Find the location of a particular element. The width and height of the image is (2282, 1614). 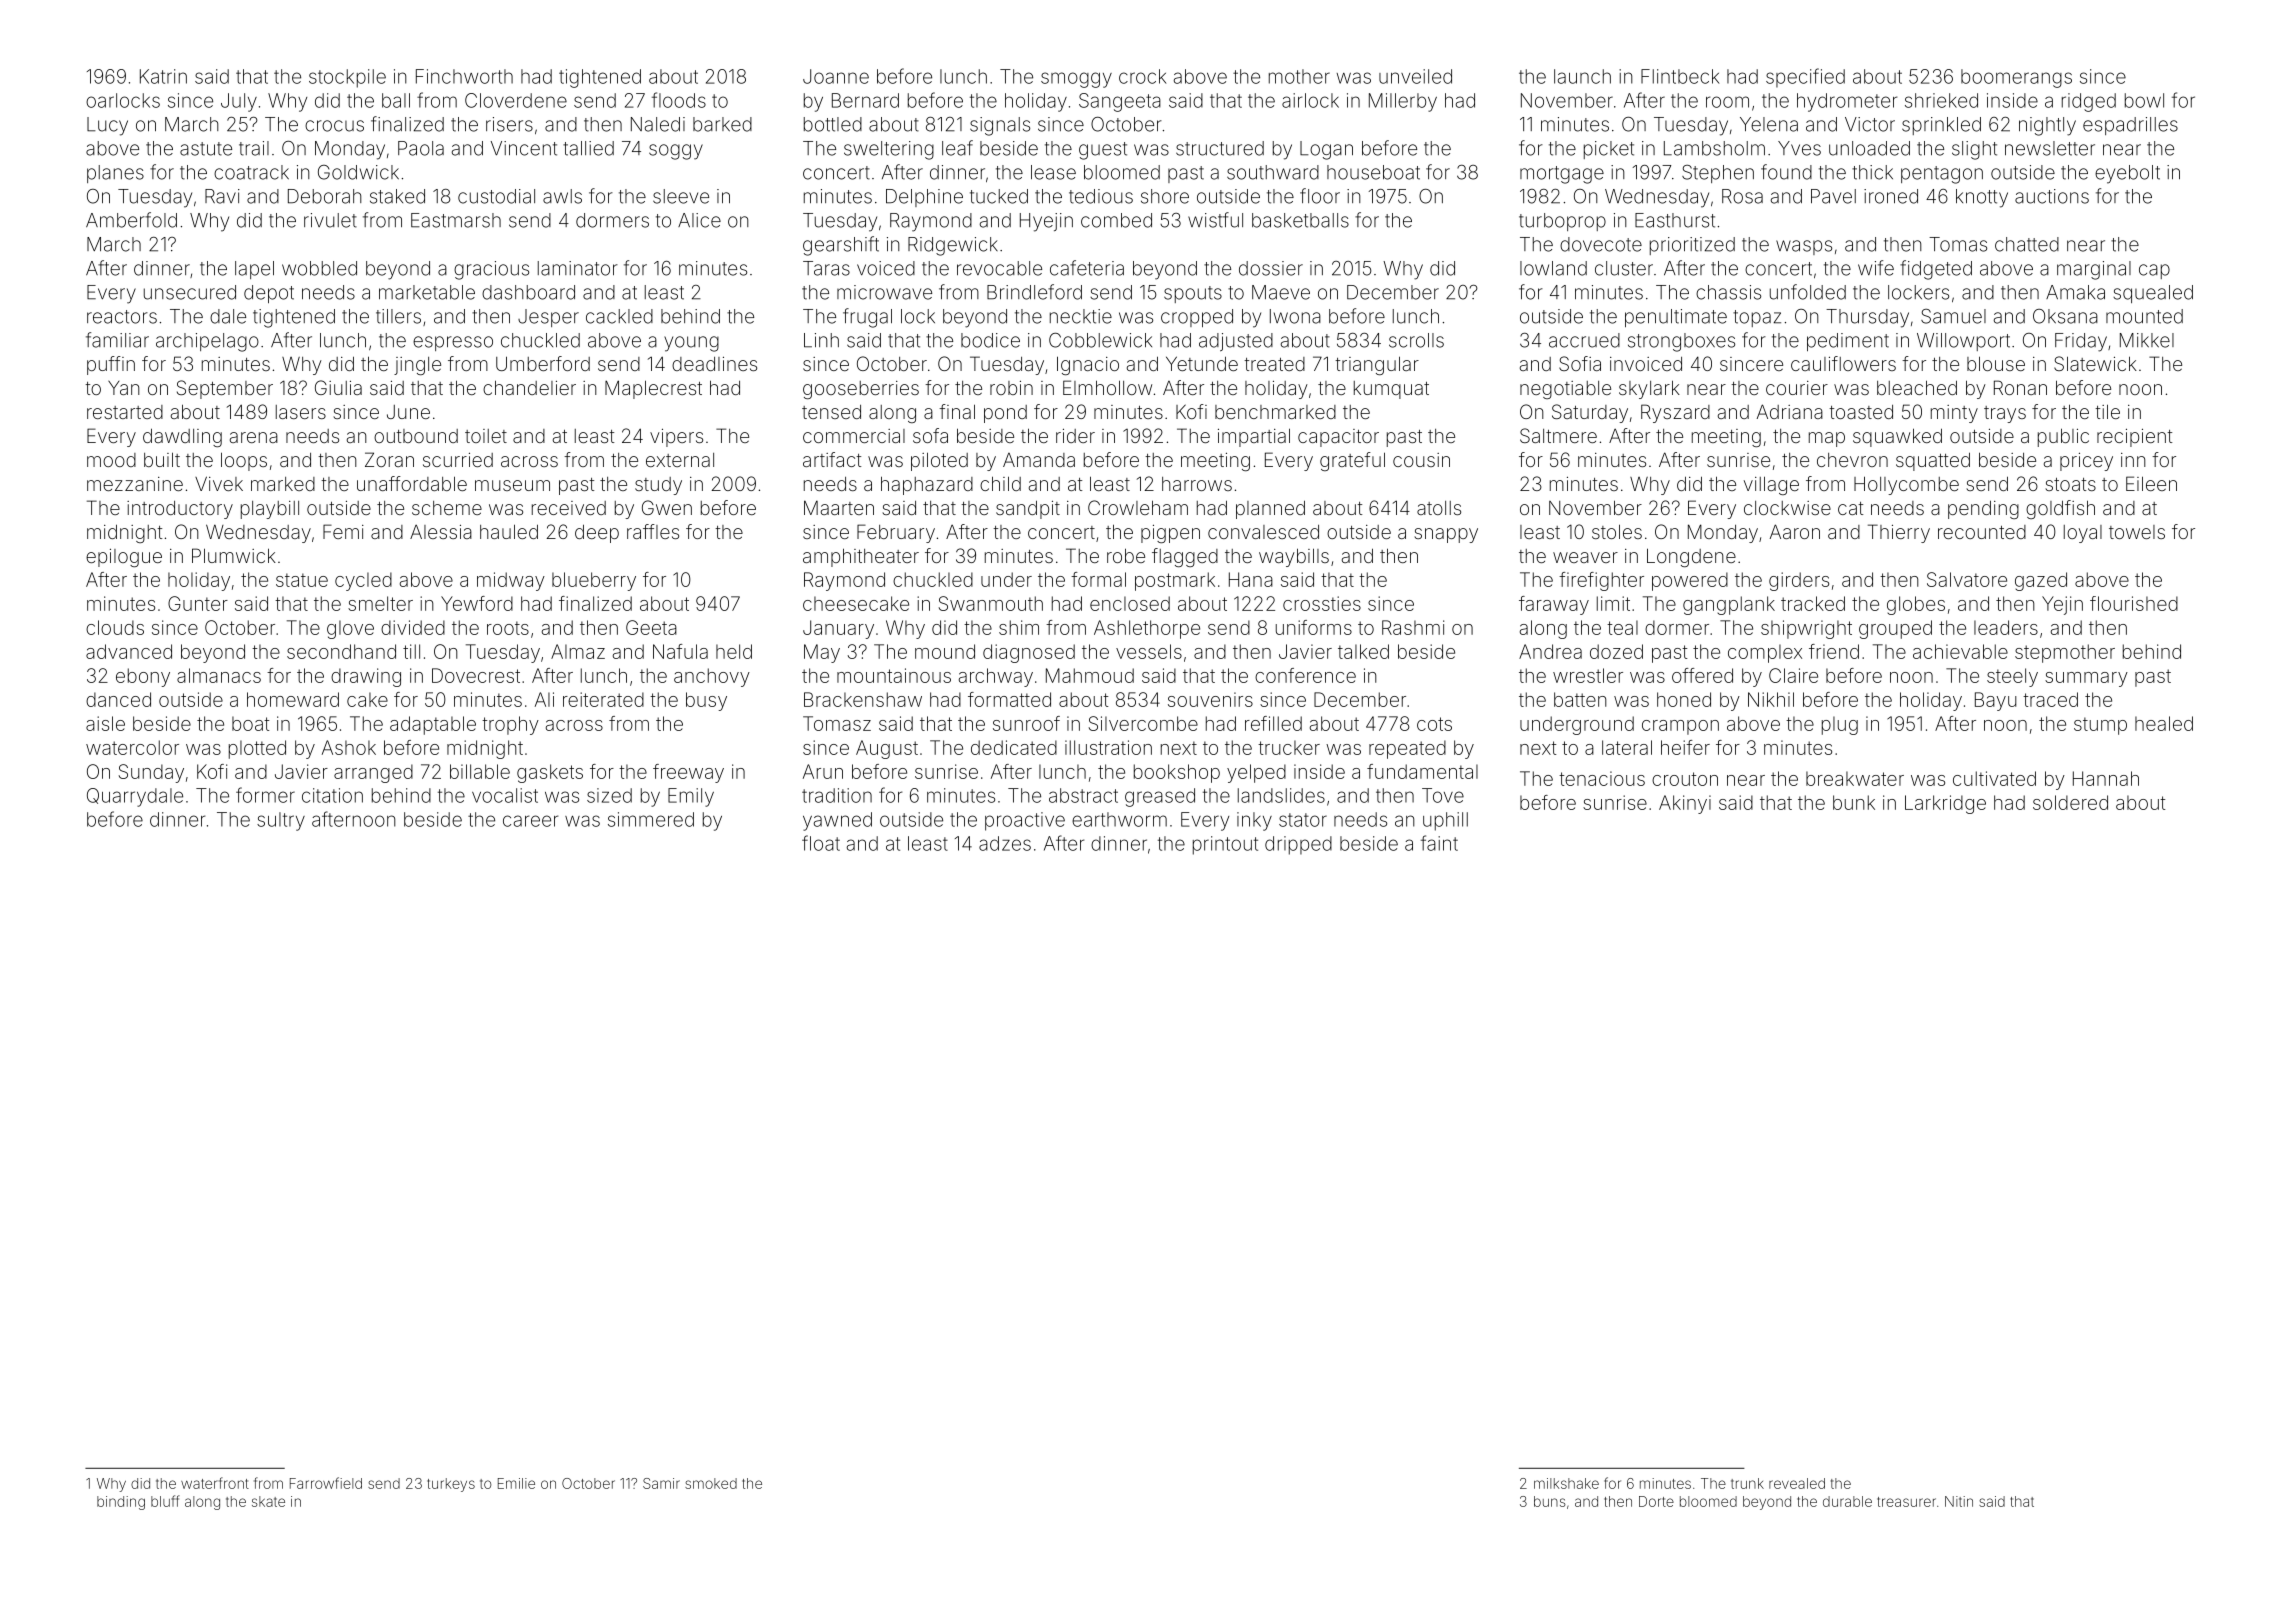

skate is located at coordinates (268, 1501).
